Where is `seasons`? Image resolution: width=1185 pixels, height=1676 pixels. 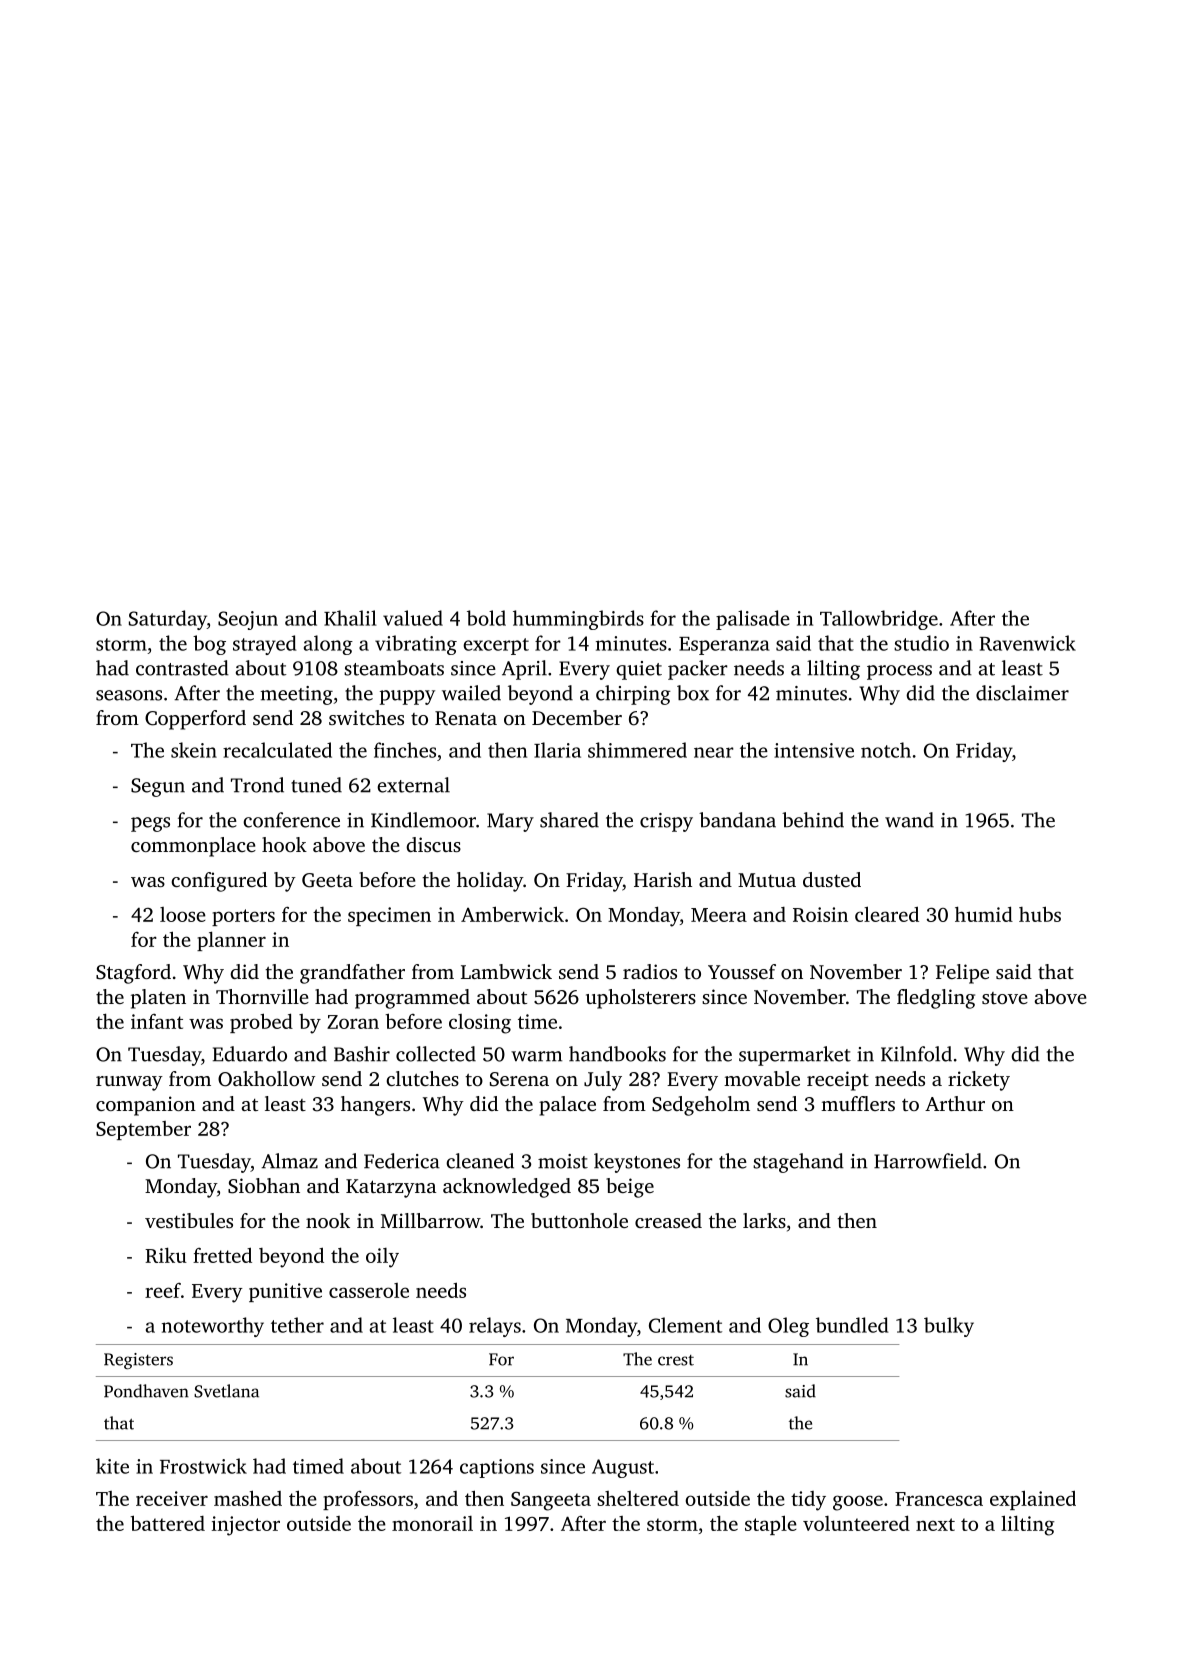
seasons is located at coordinates (129, 695).
